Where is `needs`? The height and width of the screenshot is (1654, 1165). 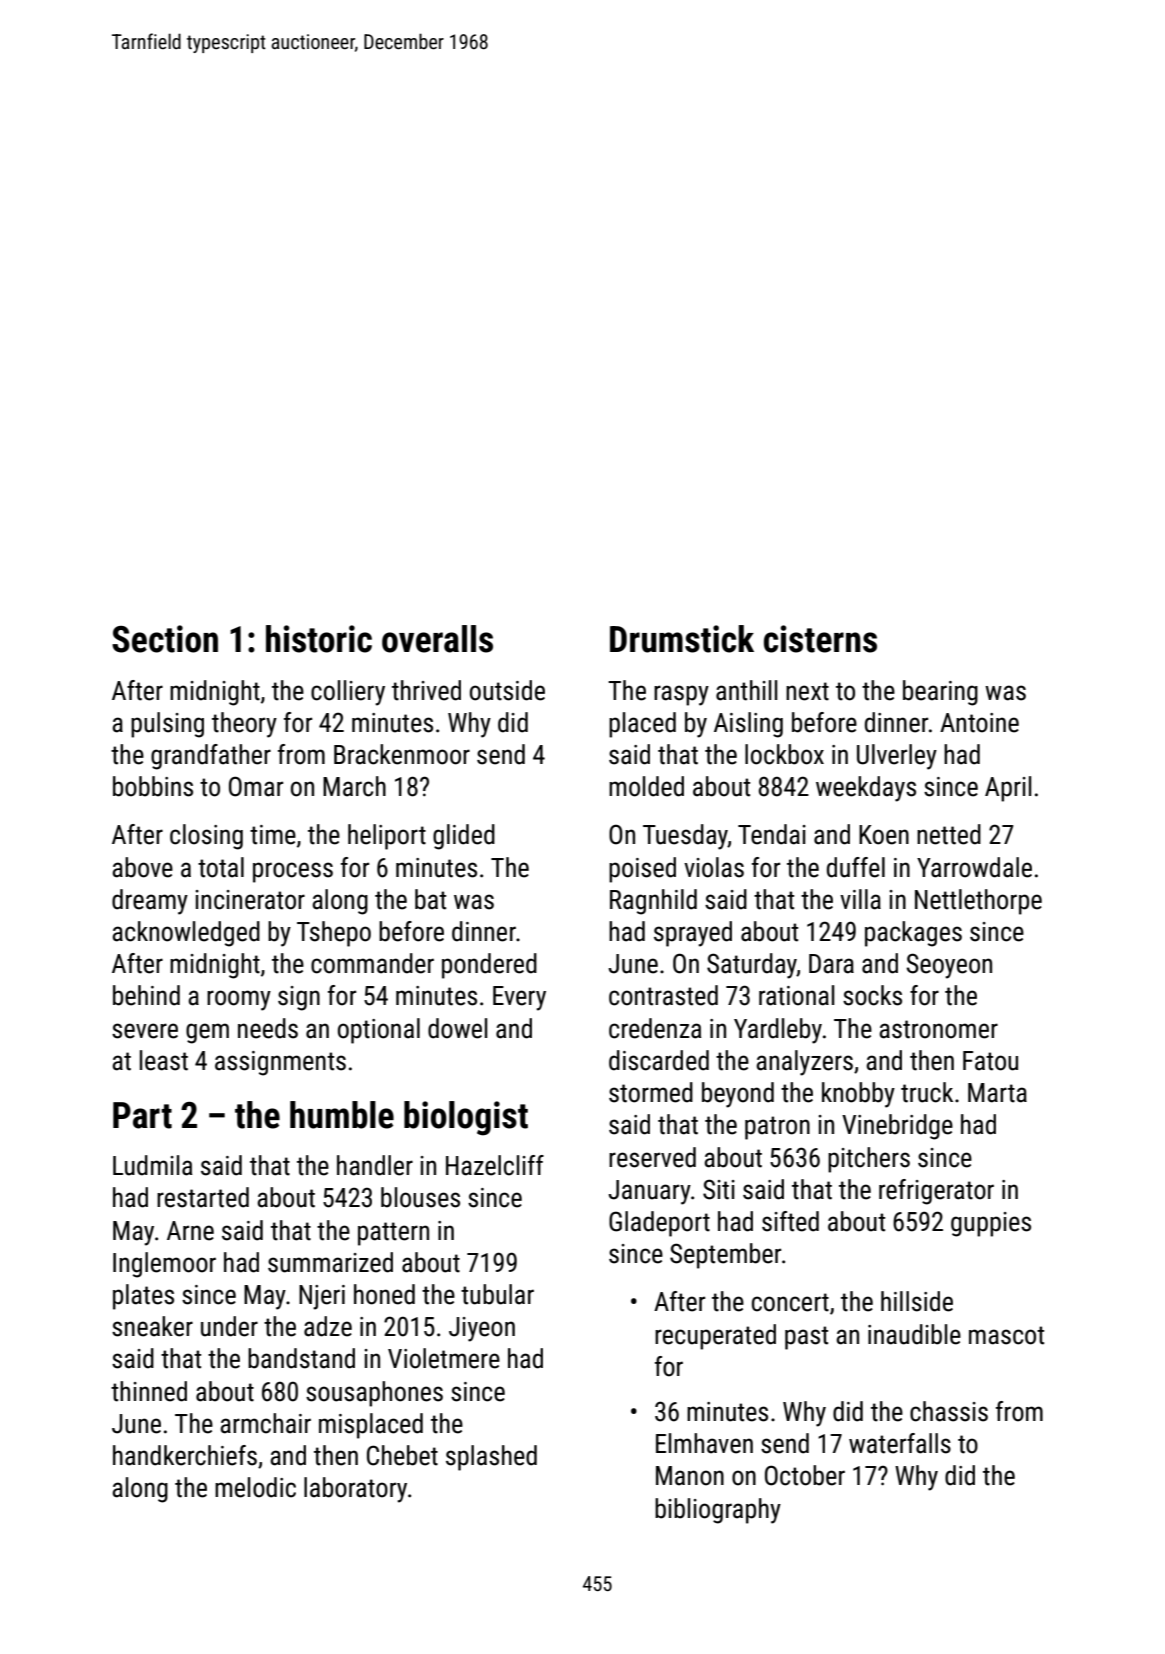 needs is located at coordinates (268, 1028).
